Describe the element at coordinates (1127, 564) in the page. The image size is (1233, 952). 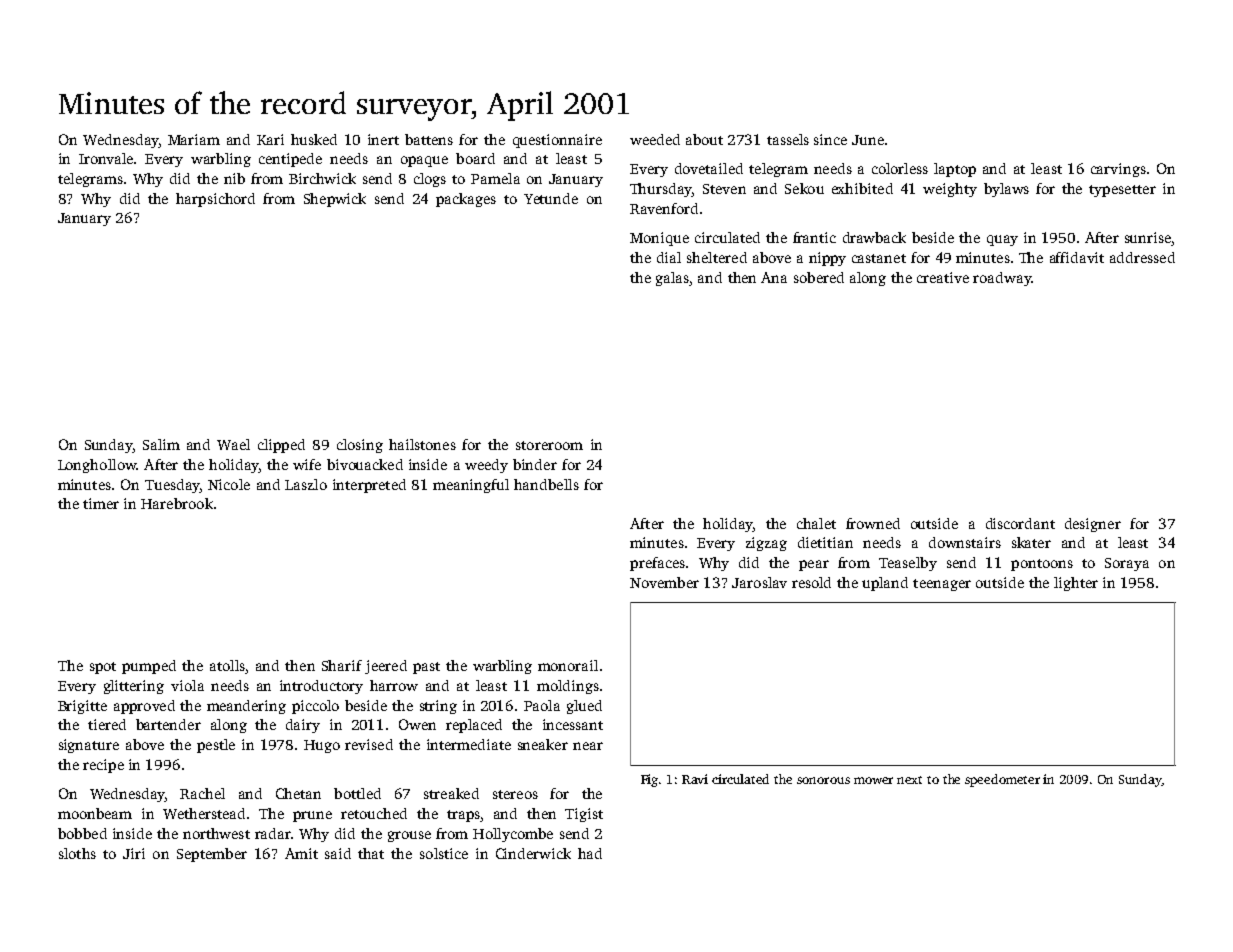
I see `Soraya` at that location.
